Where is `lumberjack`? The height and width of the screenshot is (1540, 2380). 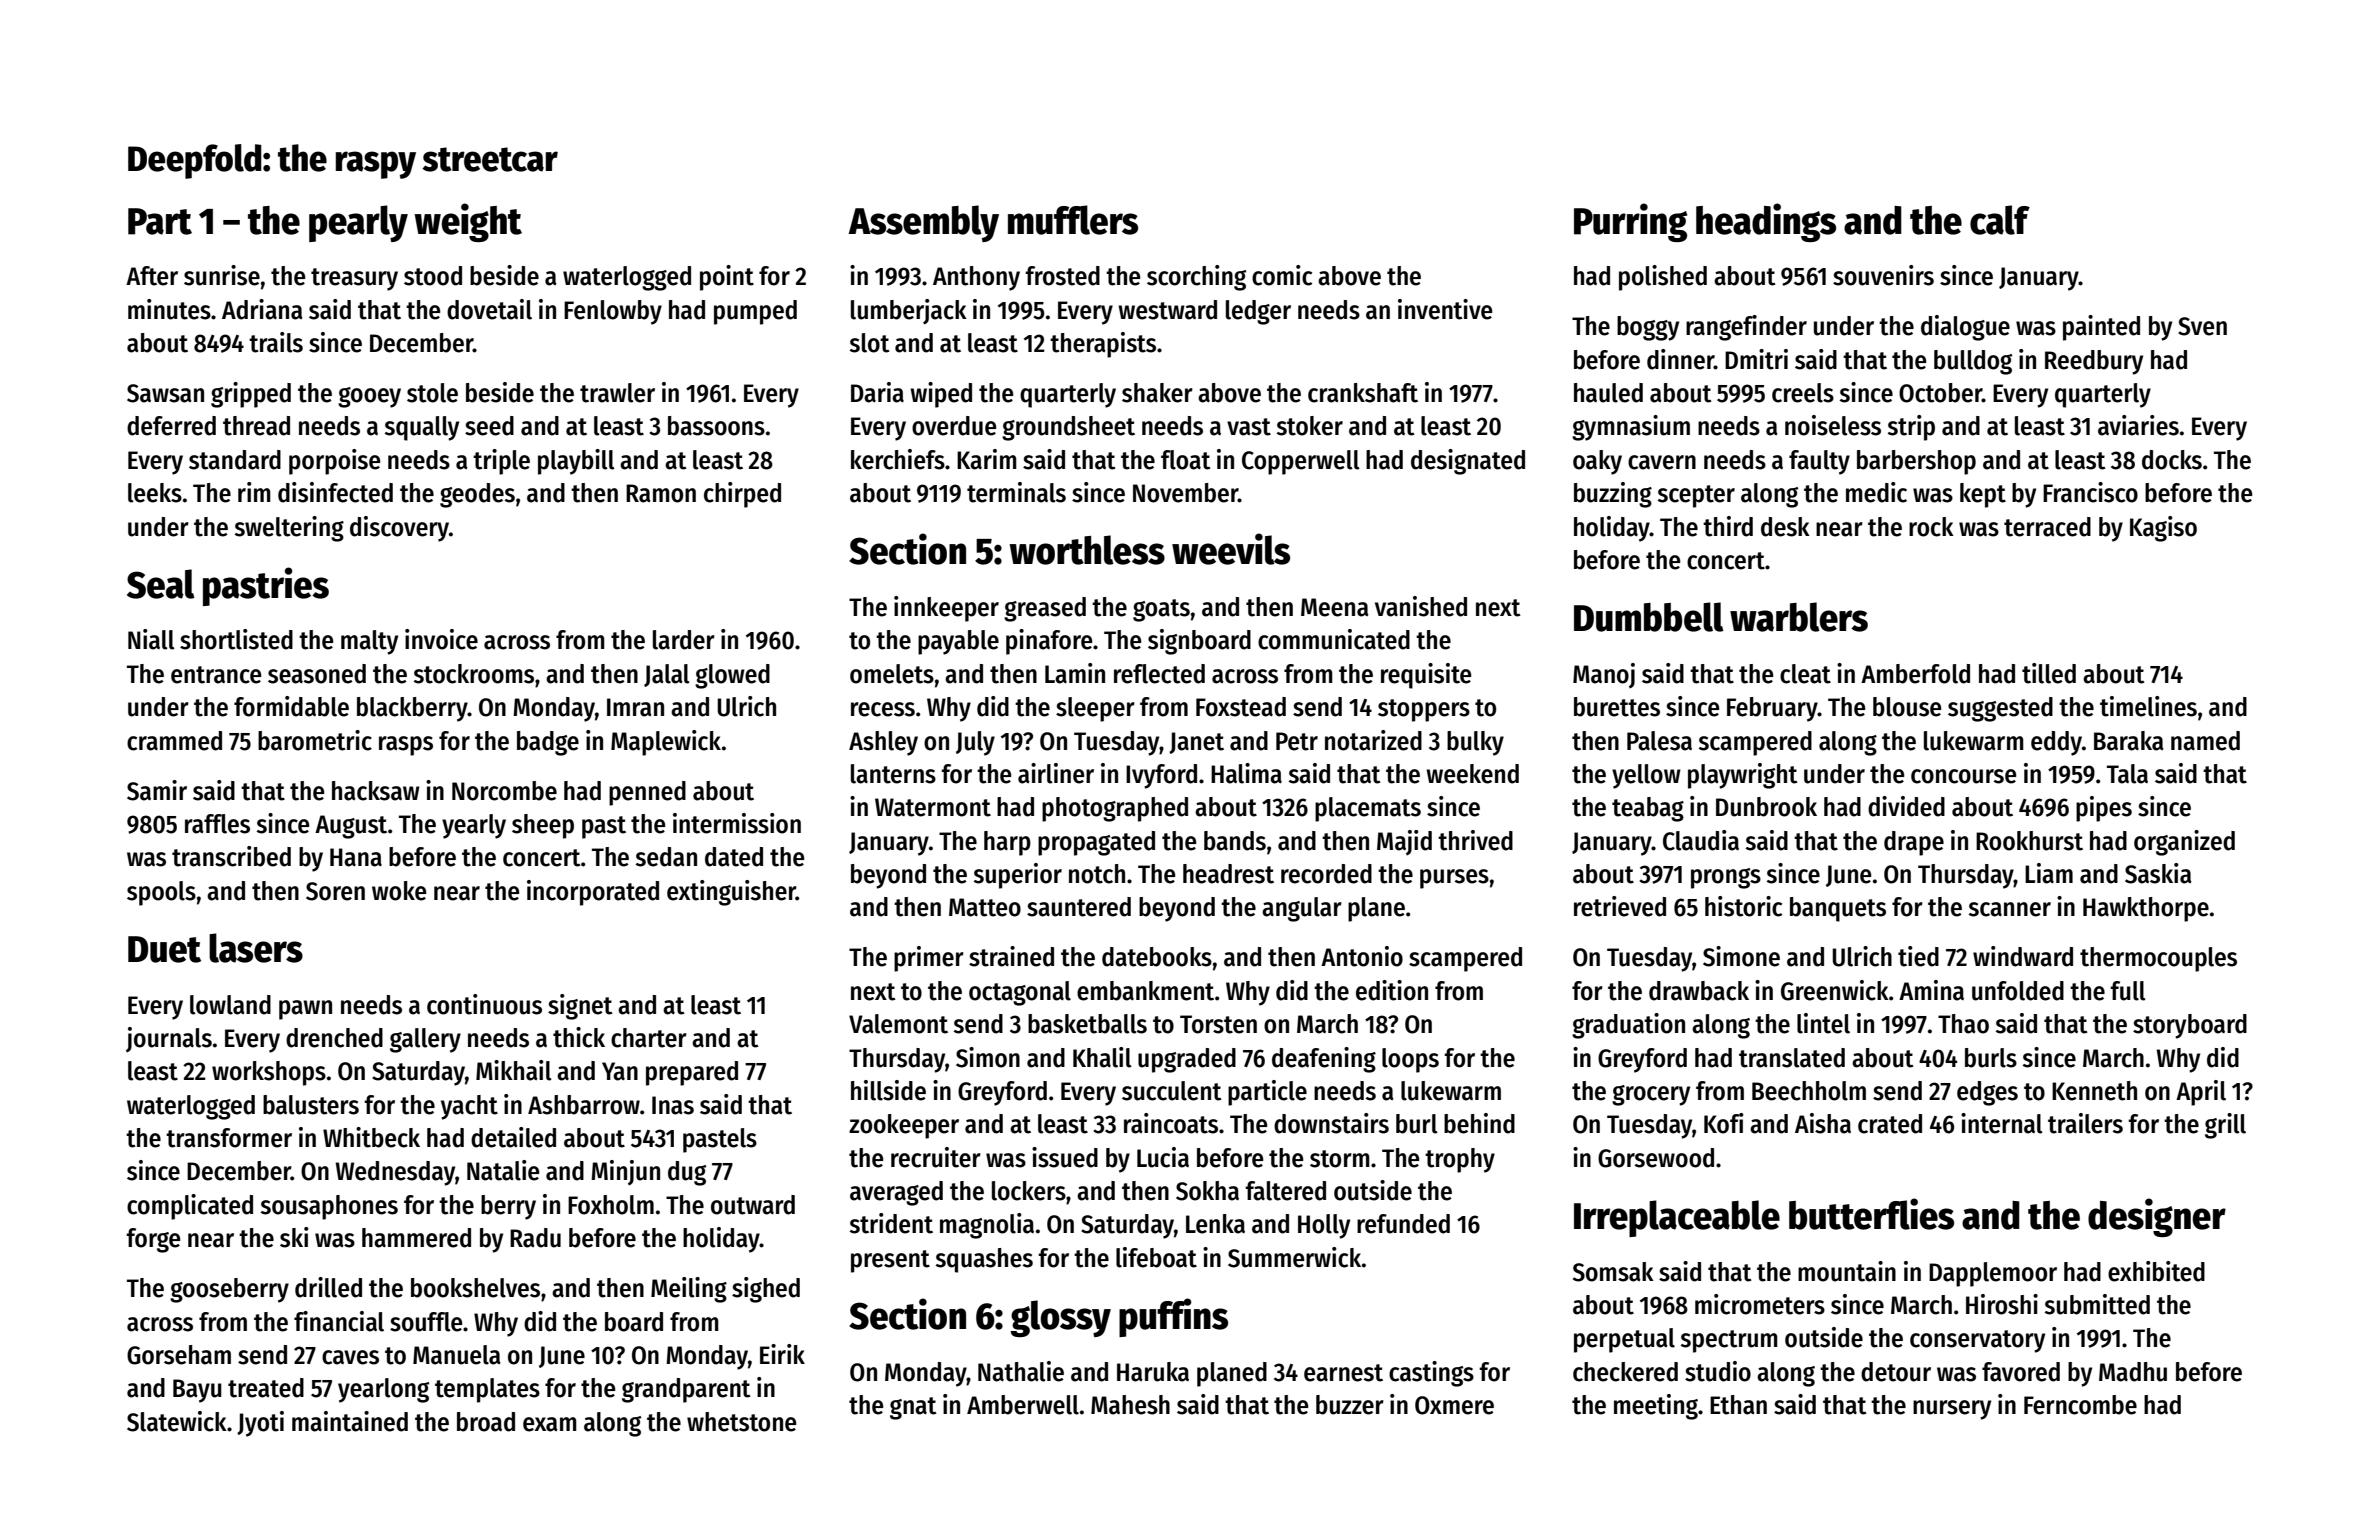 lumberjack is located at coordinates (909, 312).
